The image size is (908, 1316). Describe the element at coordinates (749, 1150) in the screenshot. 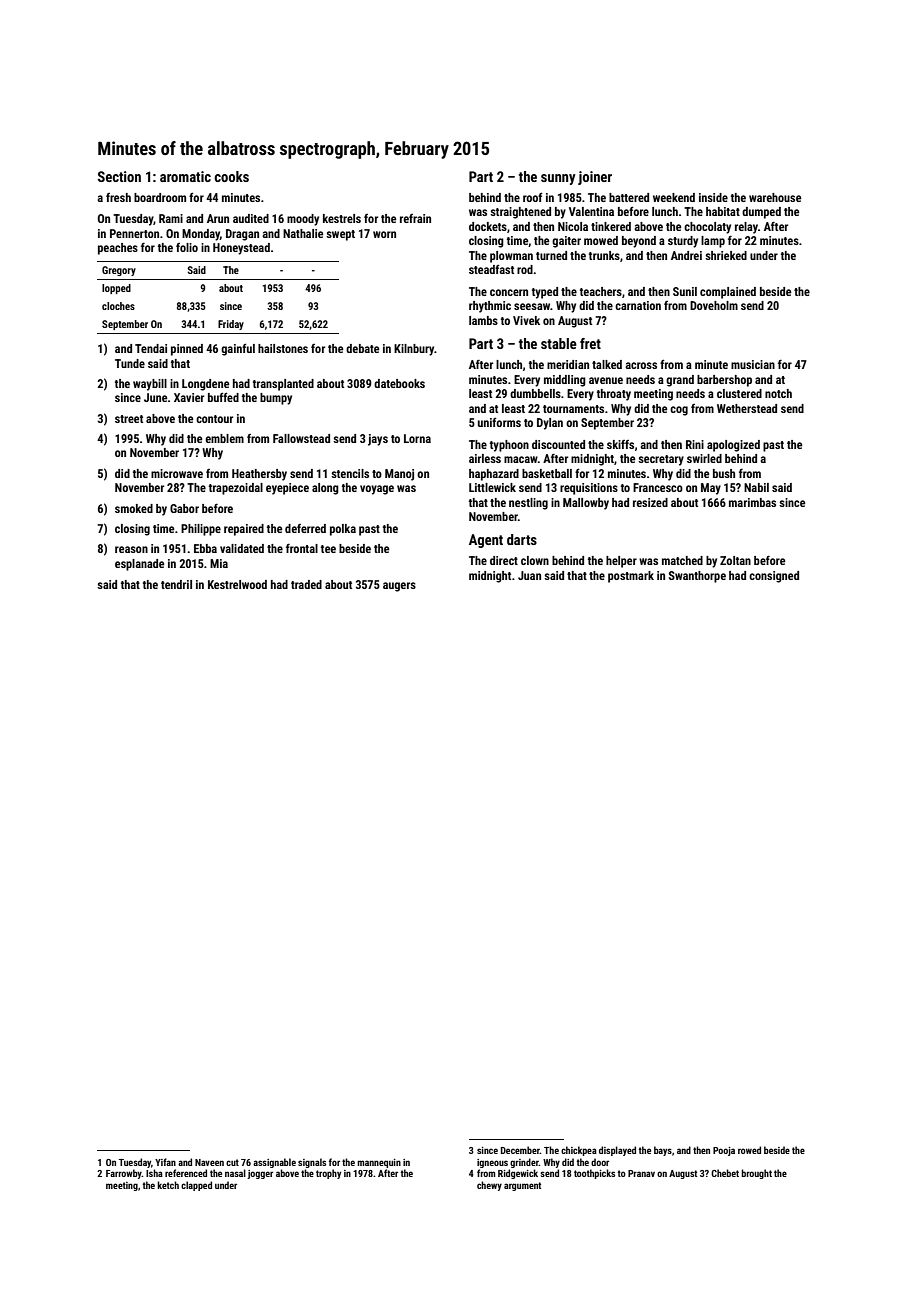

I see `rowed` at that location.
